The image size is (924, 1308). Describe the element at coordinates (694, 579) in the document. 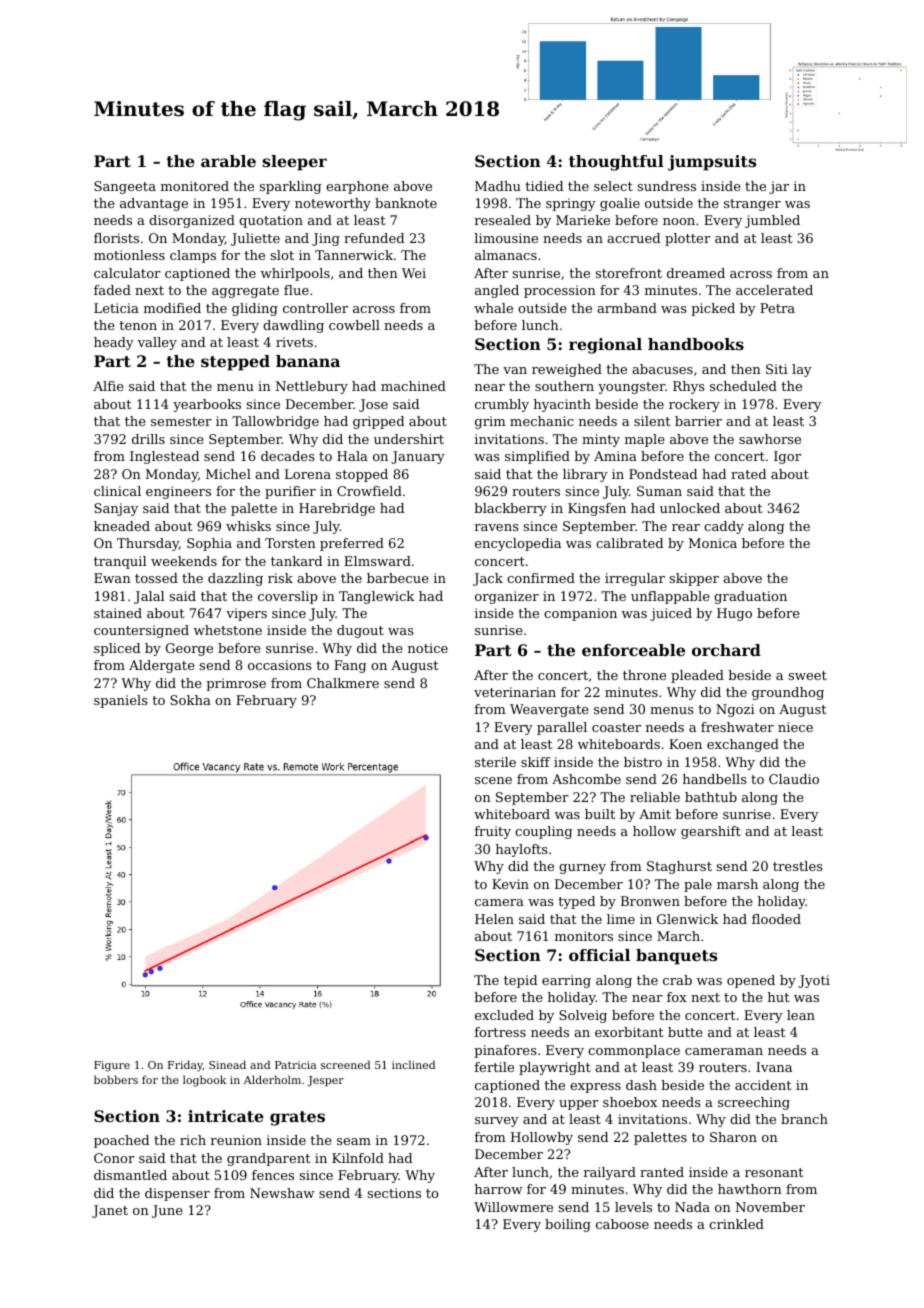

I see `skipper` at that location.
